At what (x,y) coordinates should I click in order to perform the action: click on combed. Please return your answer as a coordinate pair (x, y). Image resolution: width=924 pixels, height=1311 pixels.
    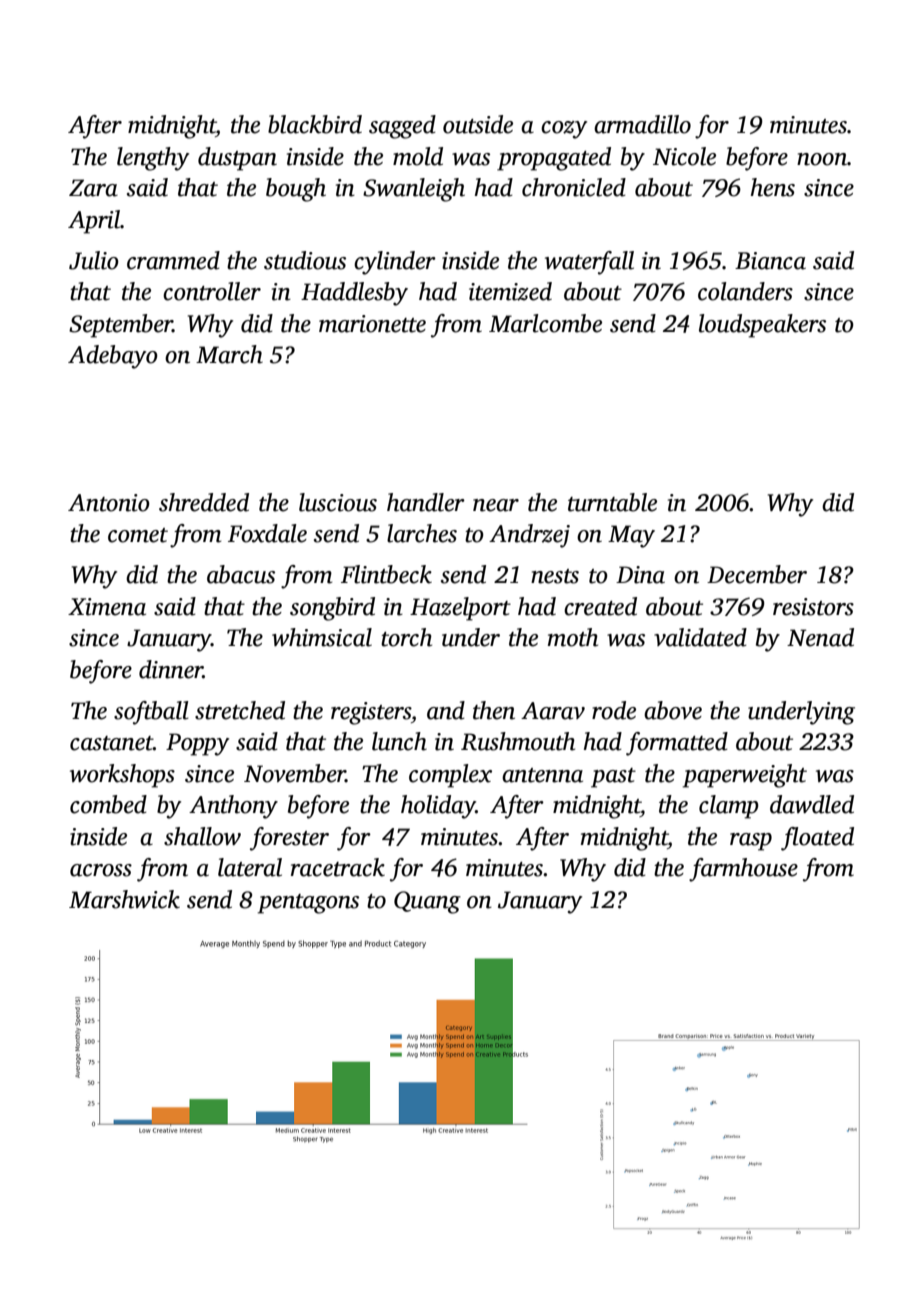
    Looking at the image, I should click on (108, 804).
